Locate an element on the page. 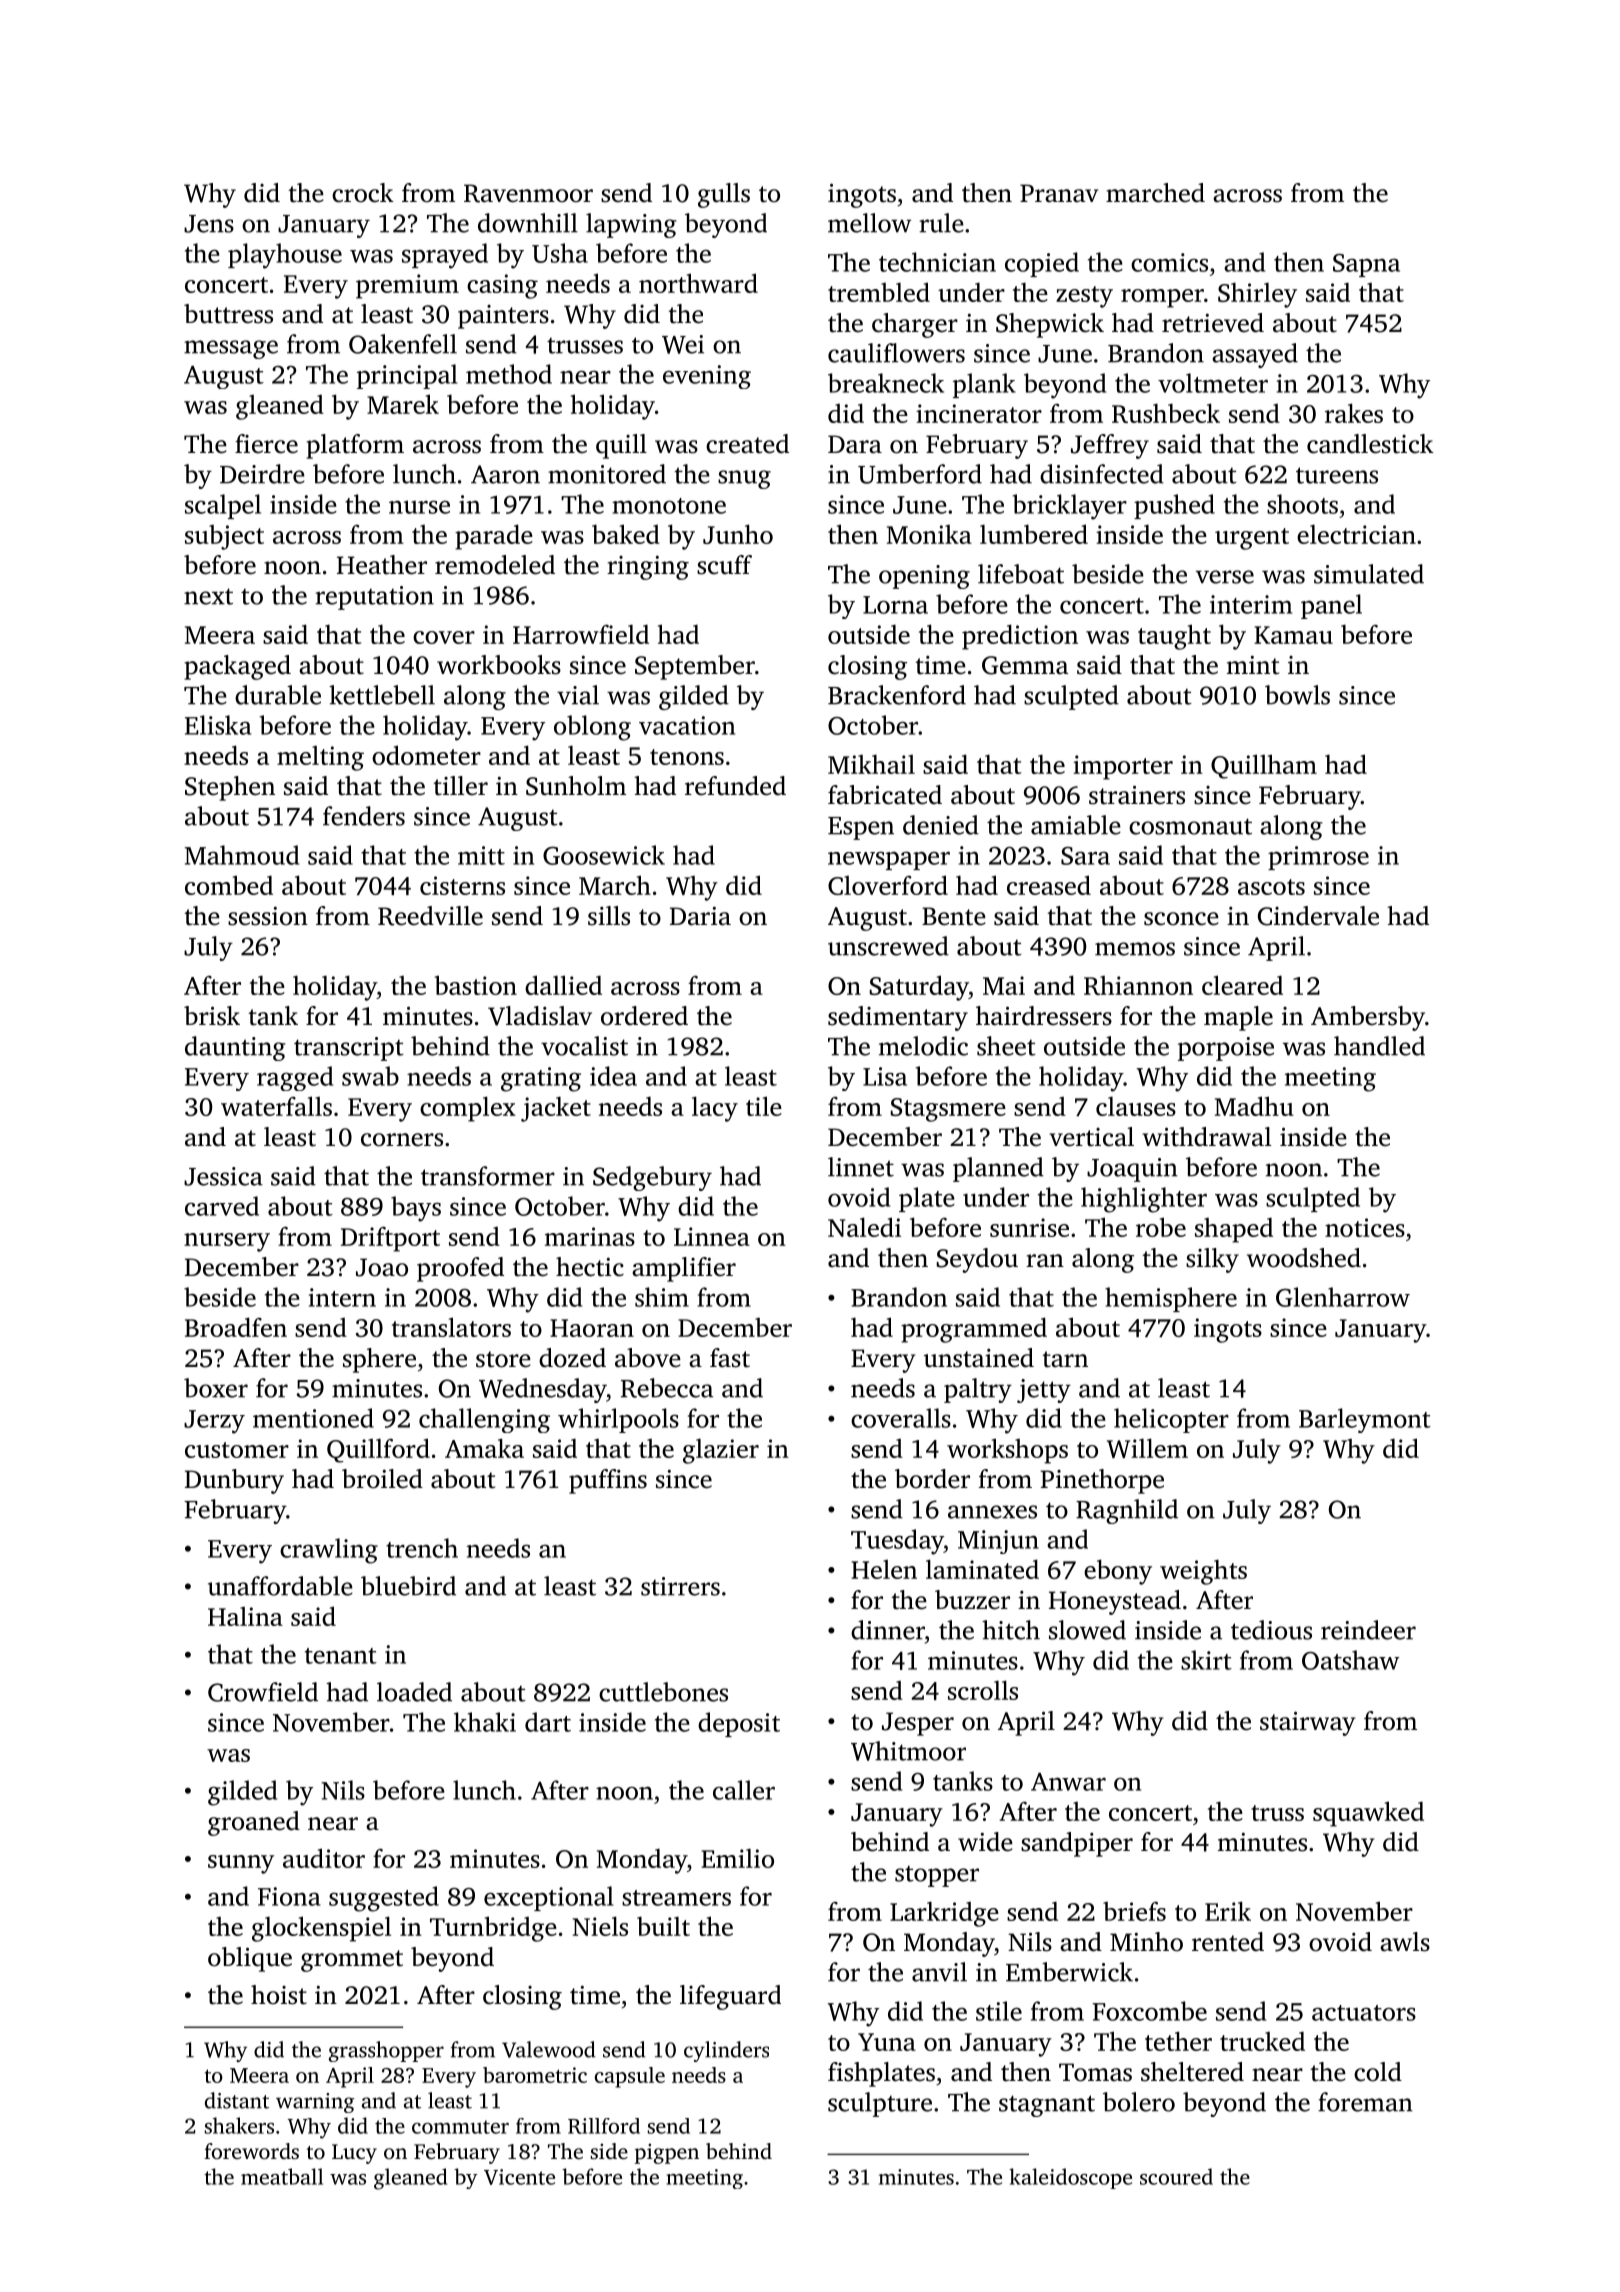  Barleymont is located at coordinates (1365, 1420).
